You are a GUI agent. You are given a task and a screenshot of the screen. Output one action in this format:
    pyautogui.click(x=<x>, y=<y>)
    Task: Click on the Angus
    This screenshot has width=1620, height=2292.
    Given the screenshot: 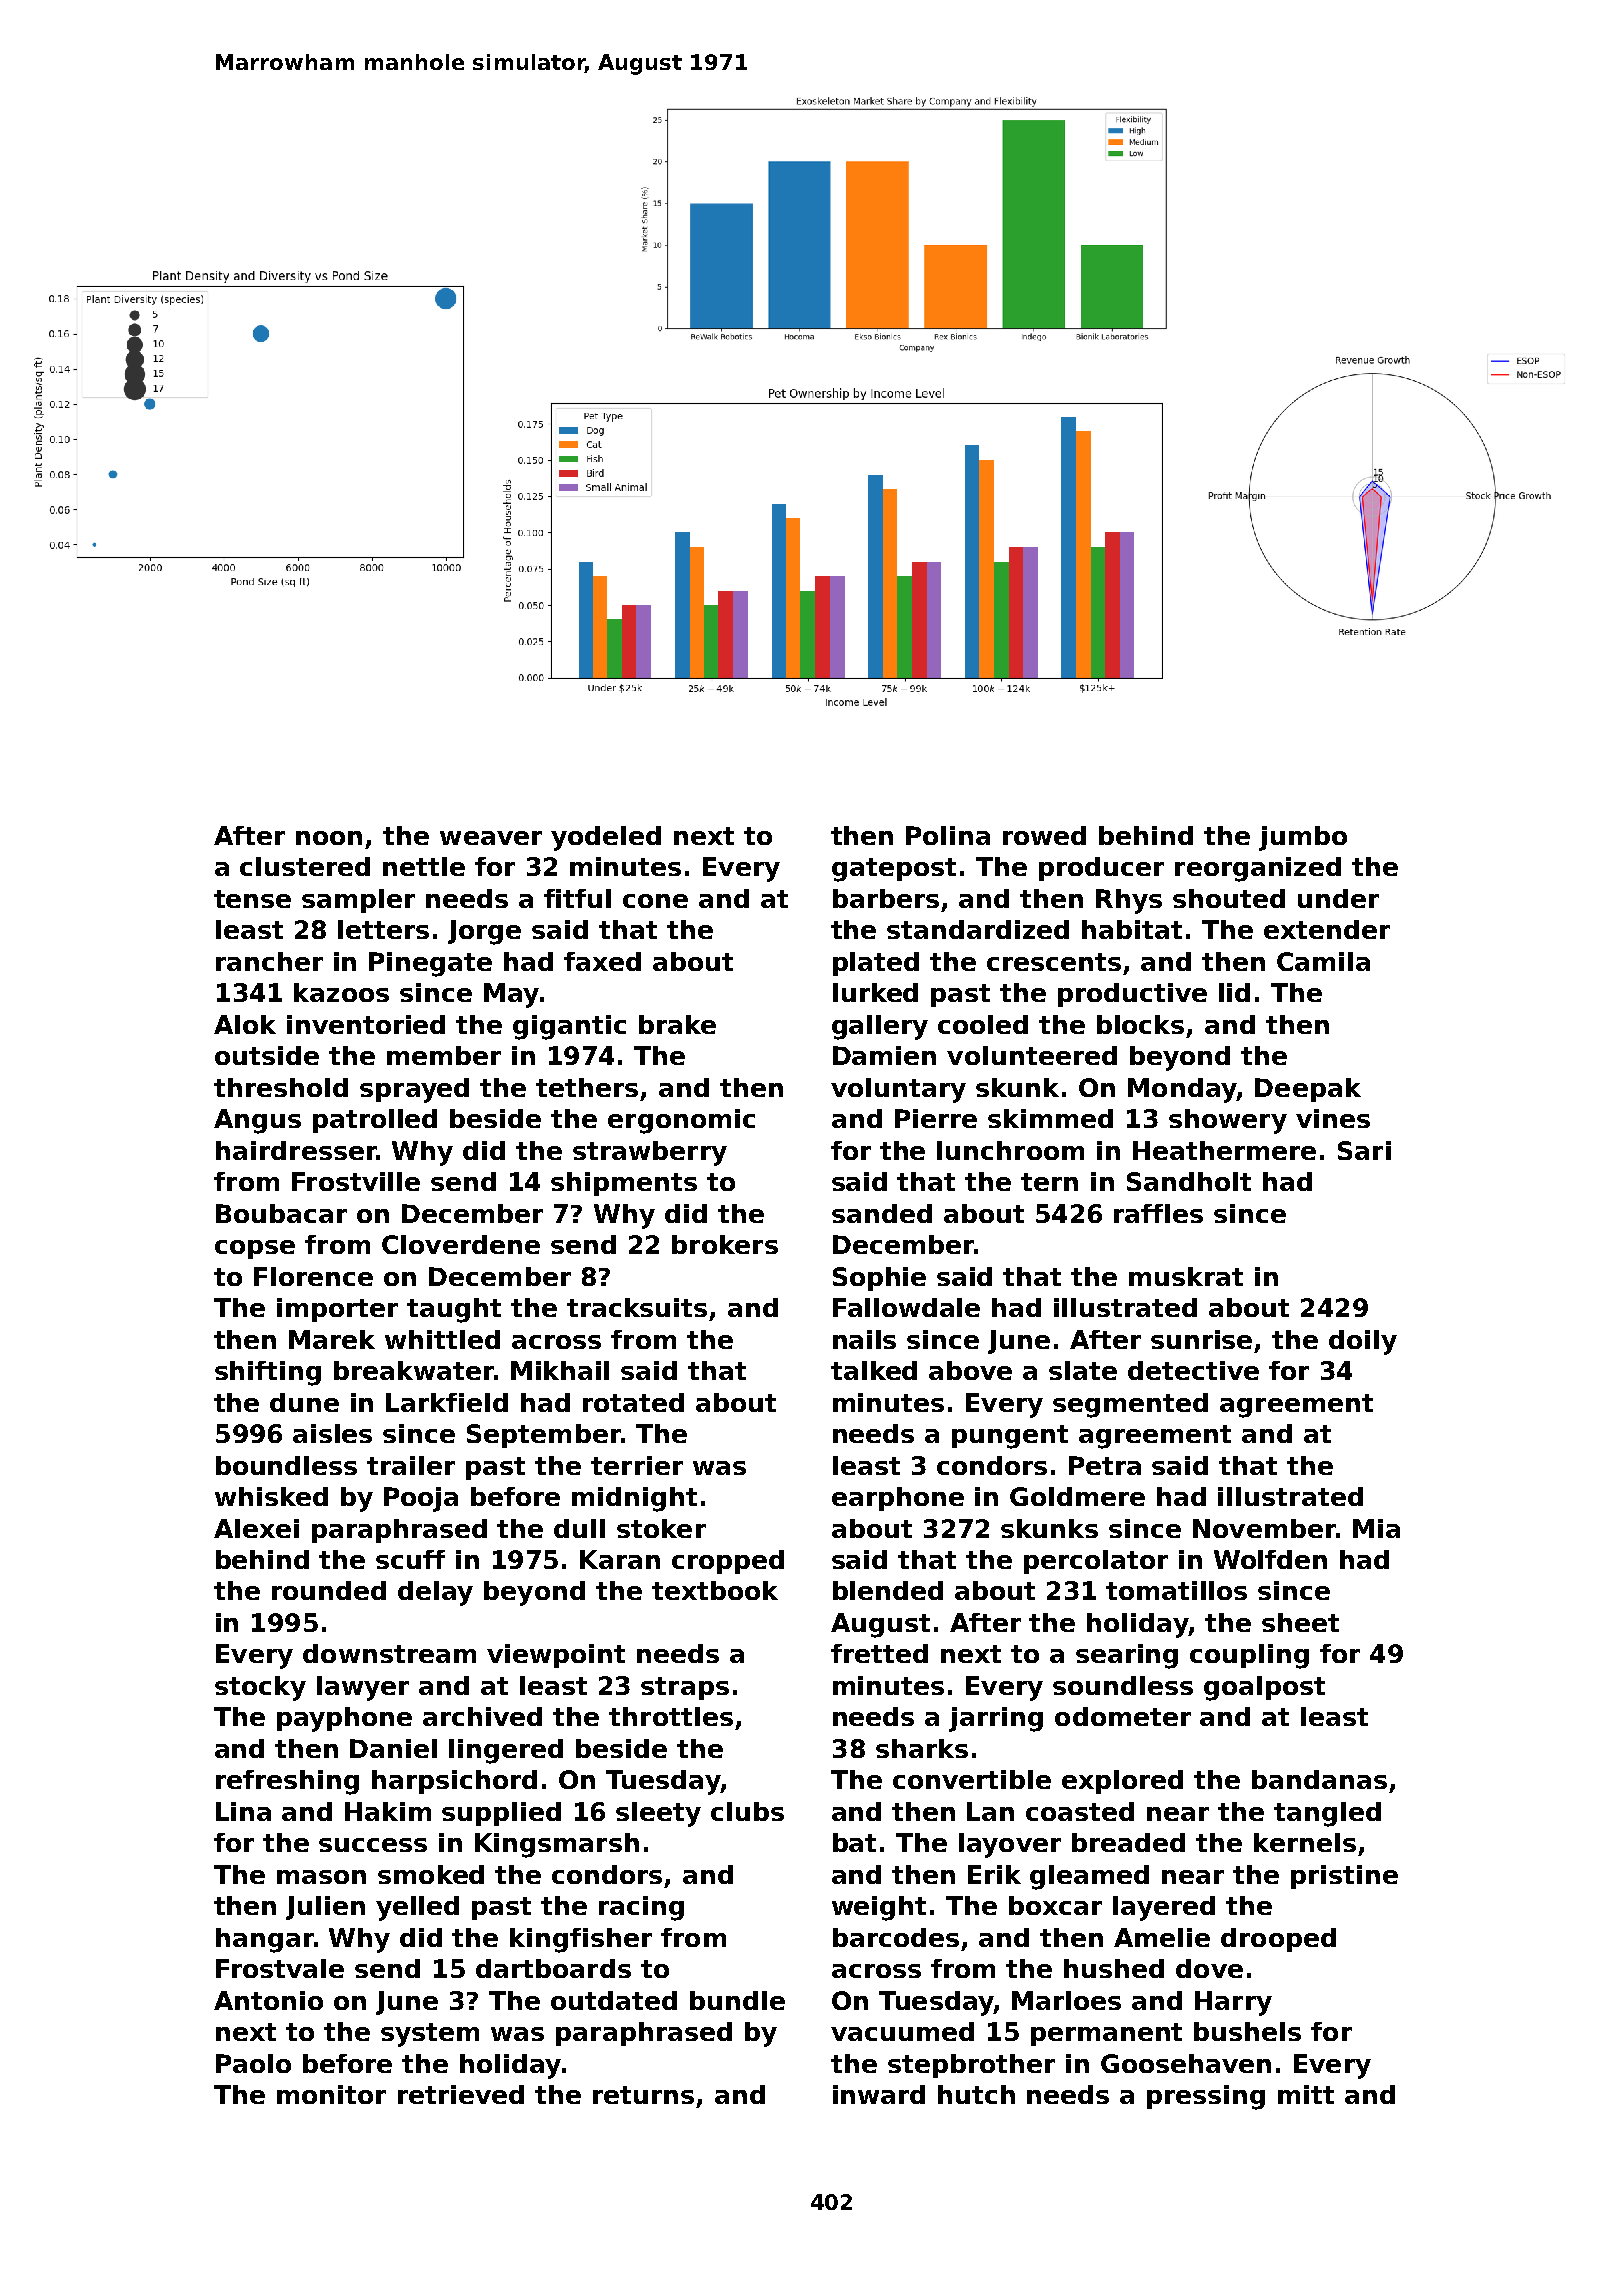 What is the action you would take?
    pyautogui.click(x=257, y=1121)
